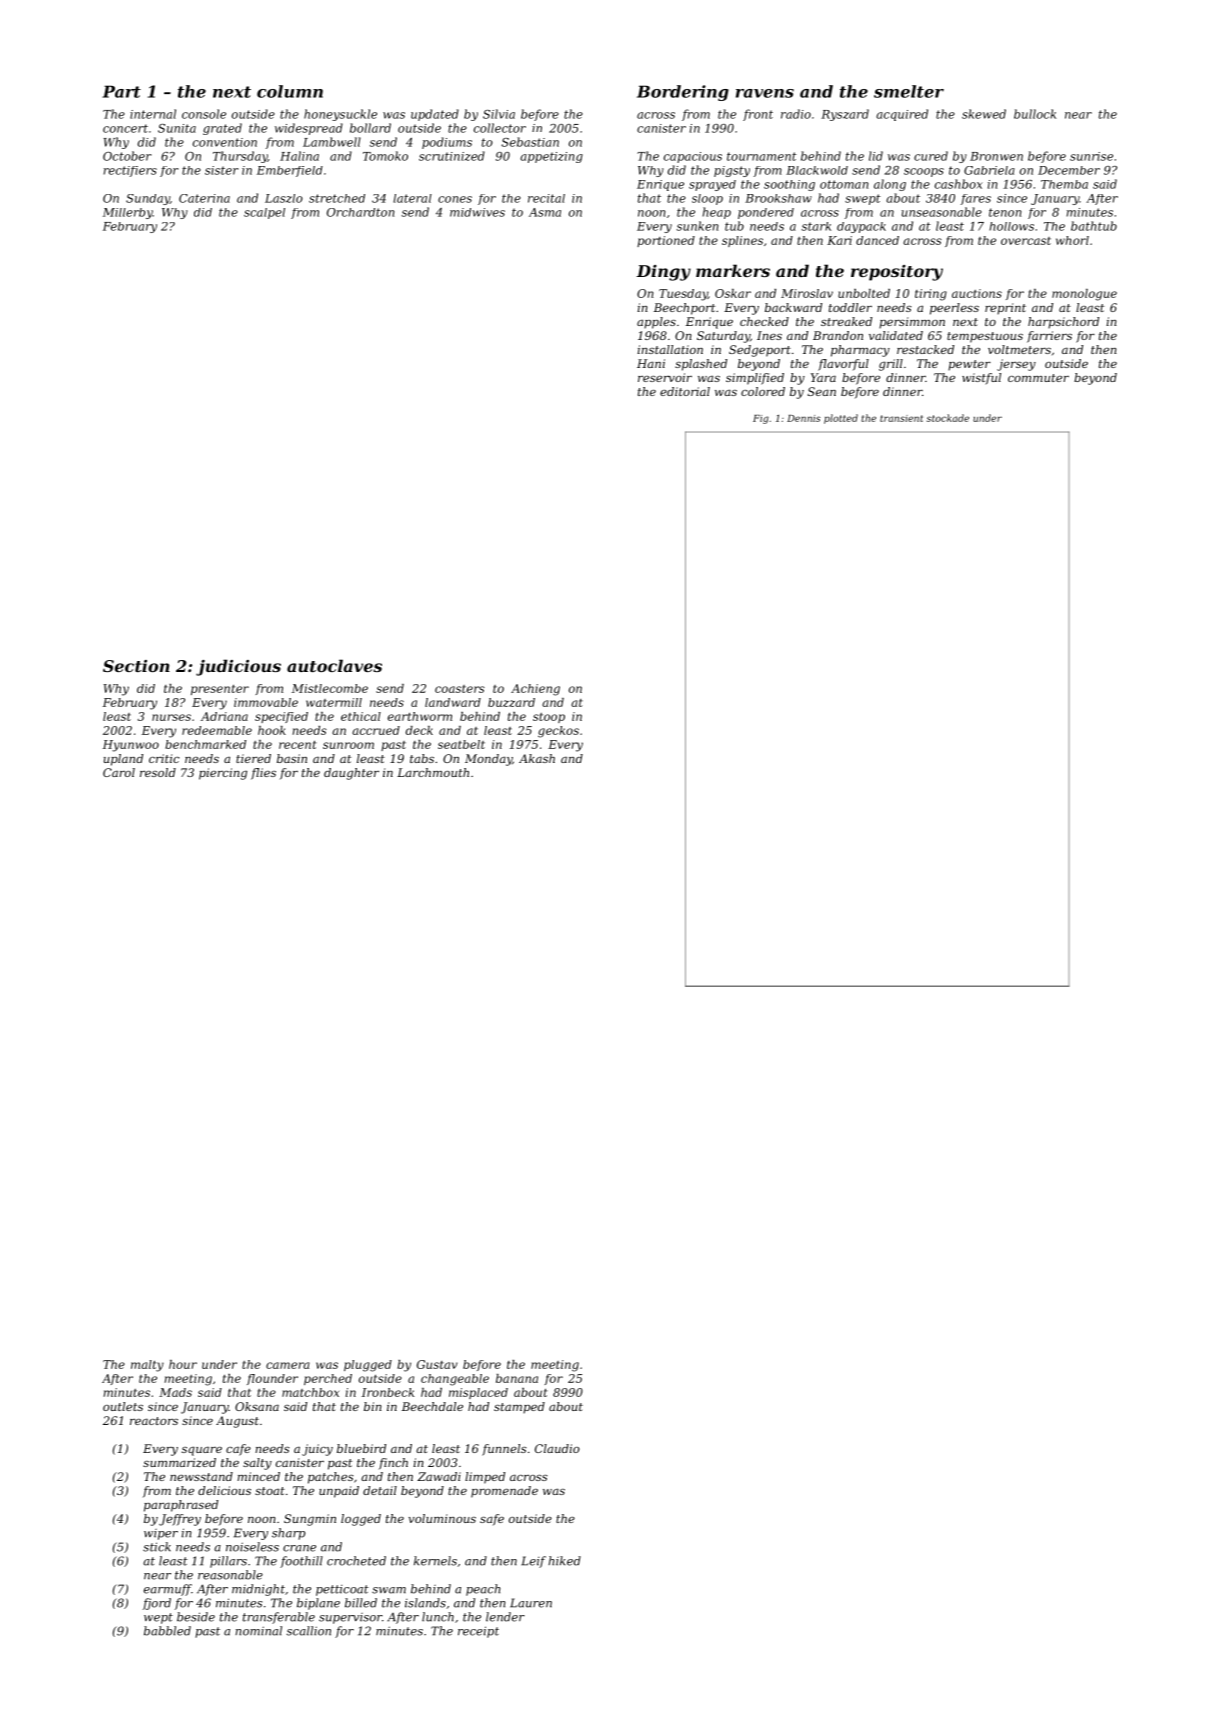 This screenshot has width=1220, height=1726. Describe the element at coordinates (136, 666) in the screenshot. I see `Section` at that location.
